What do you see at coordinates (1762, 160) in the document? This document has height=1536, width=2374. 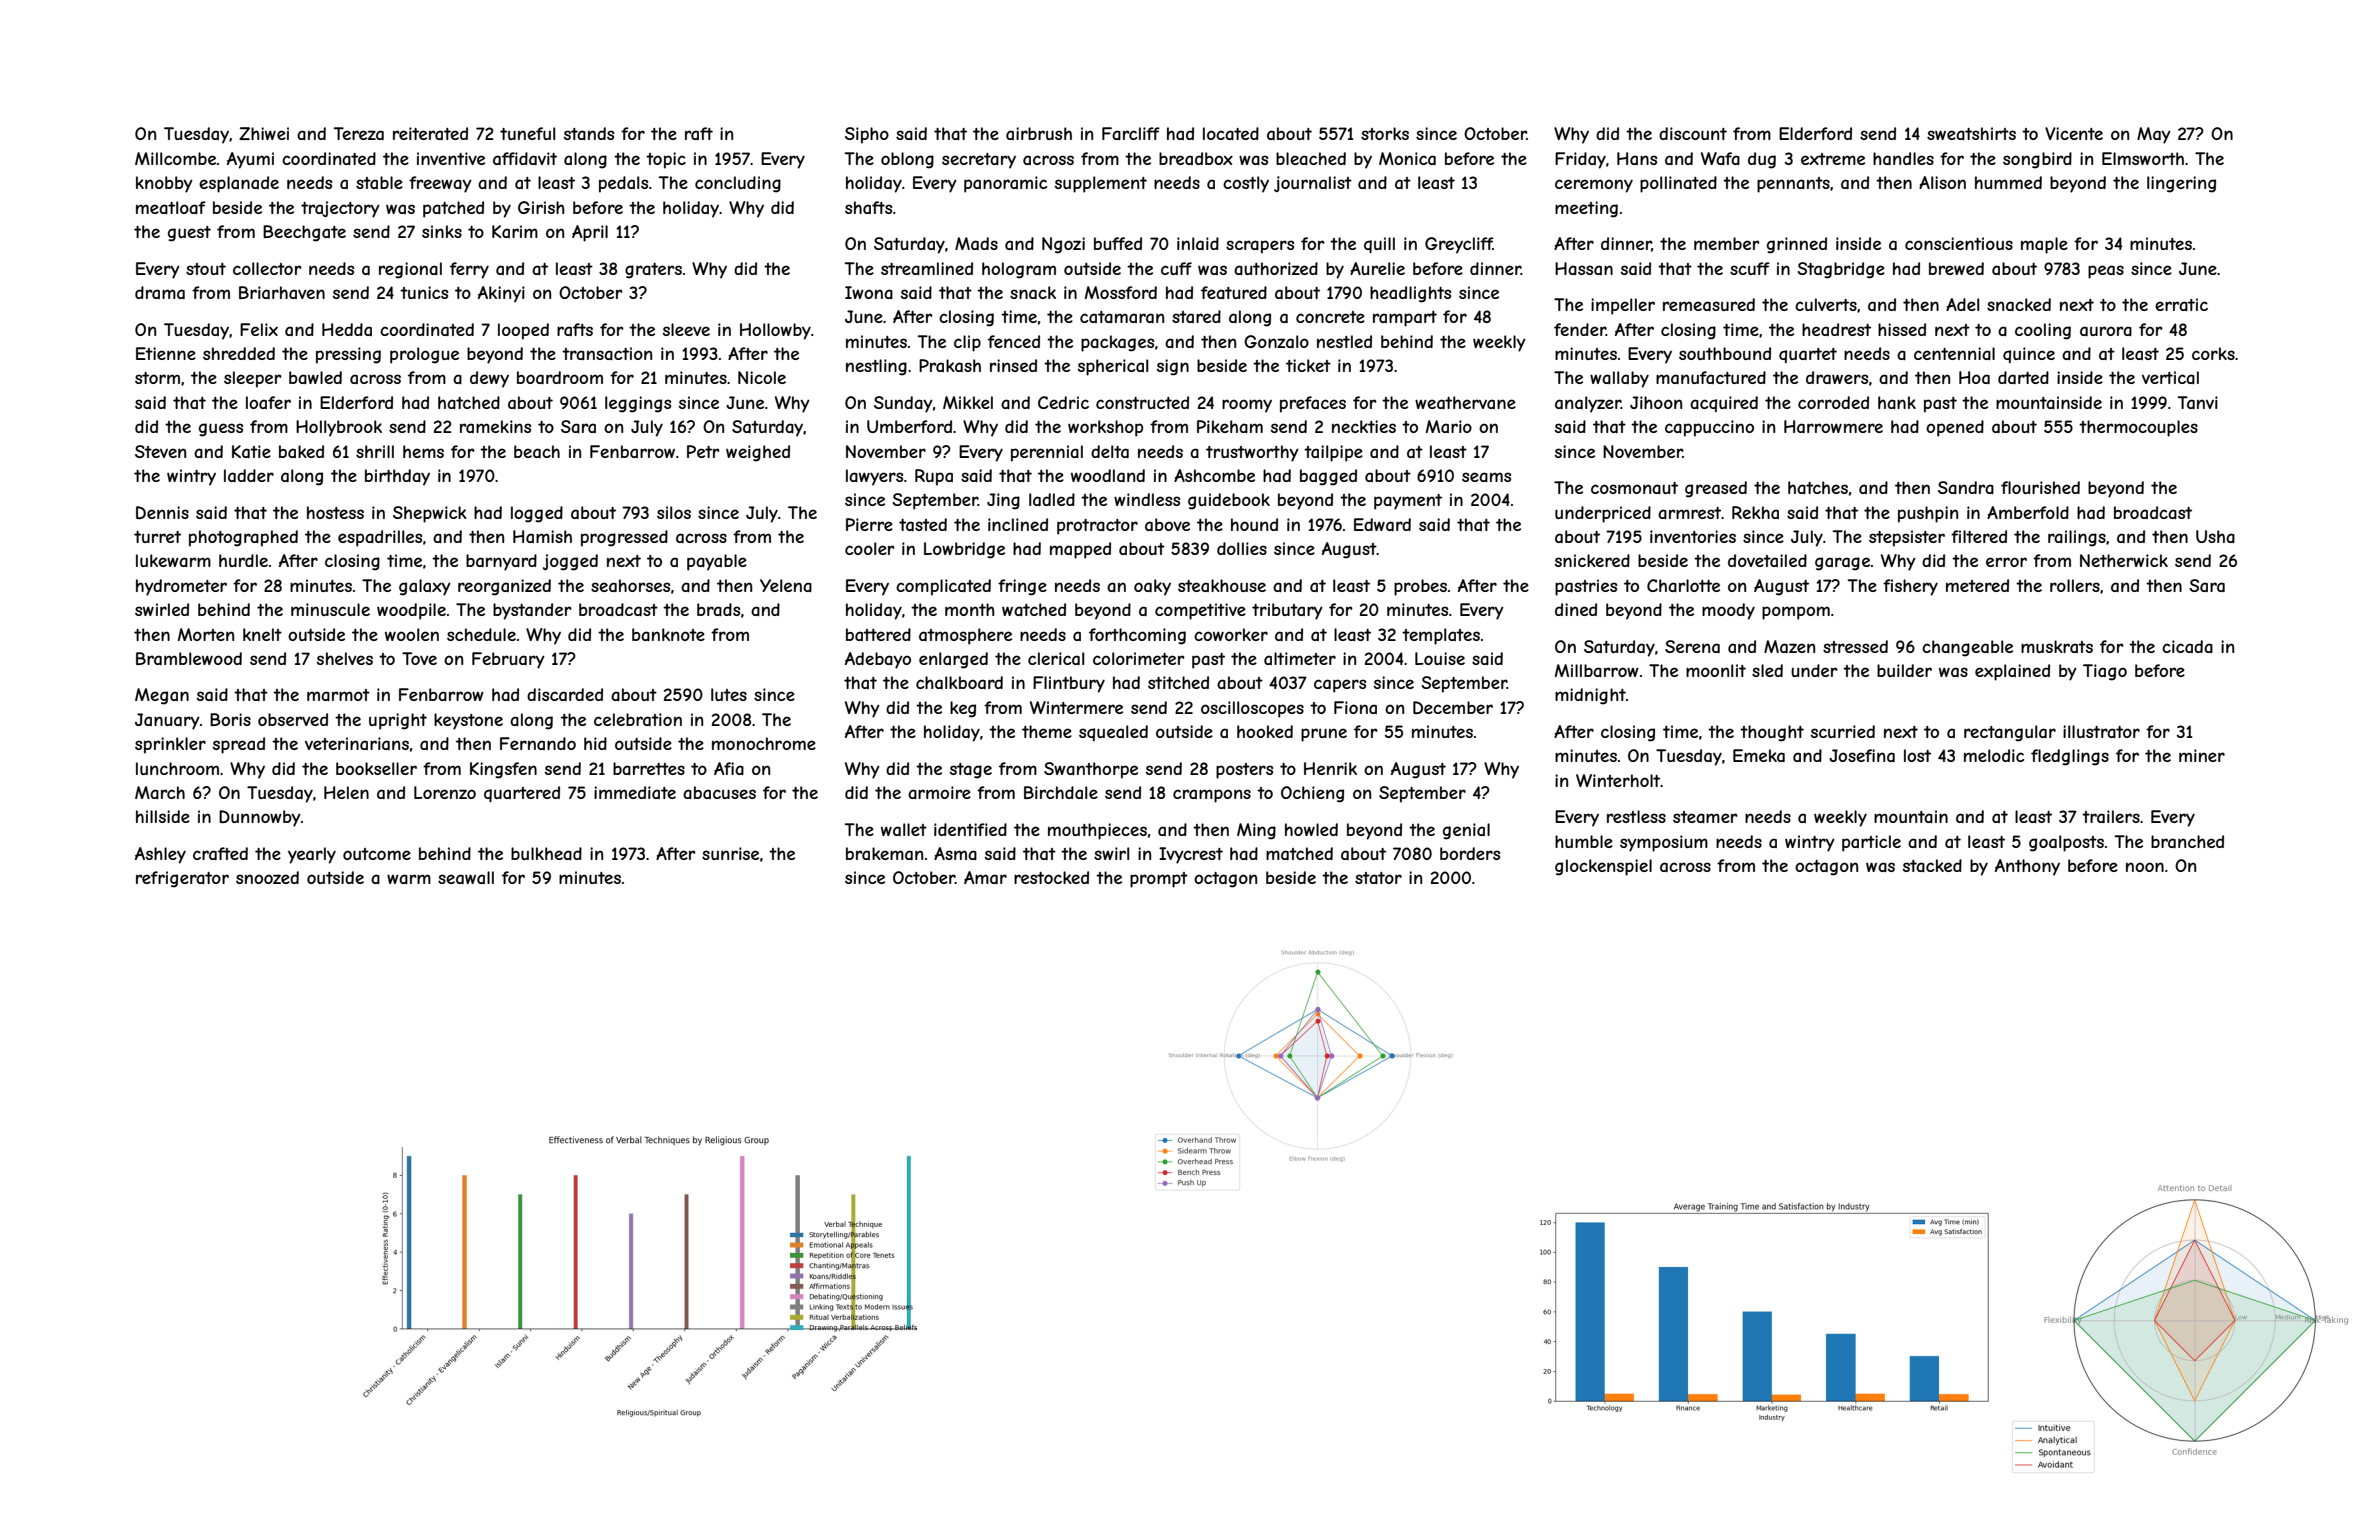 I see `dug` at bounding box center [1762, 160].
